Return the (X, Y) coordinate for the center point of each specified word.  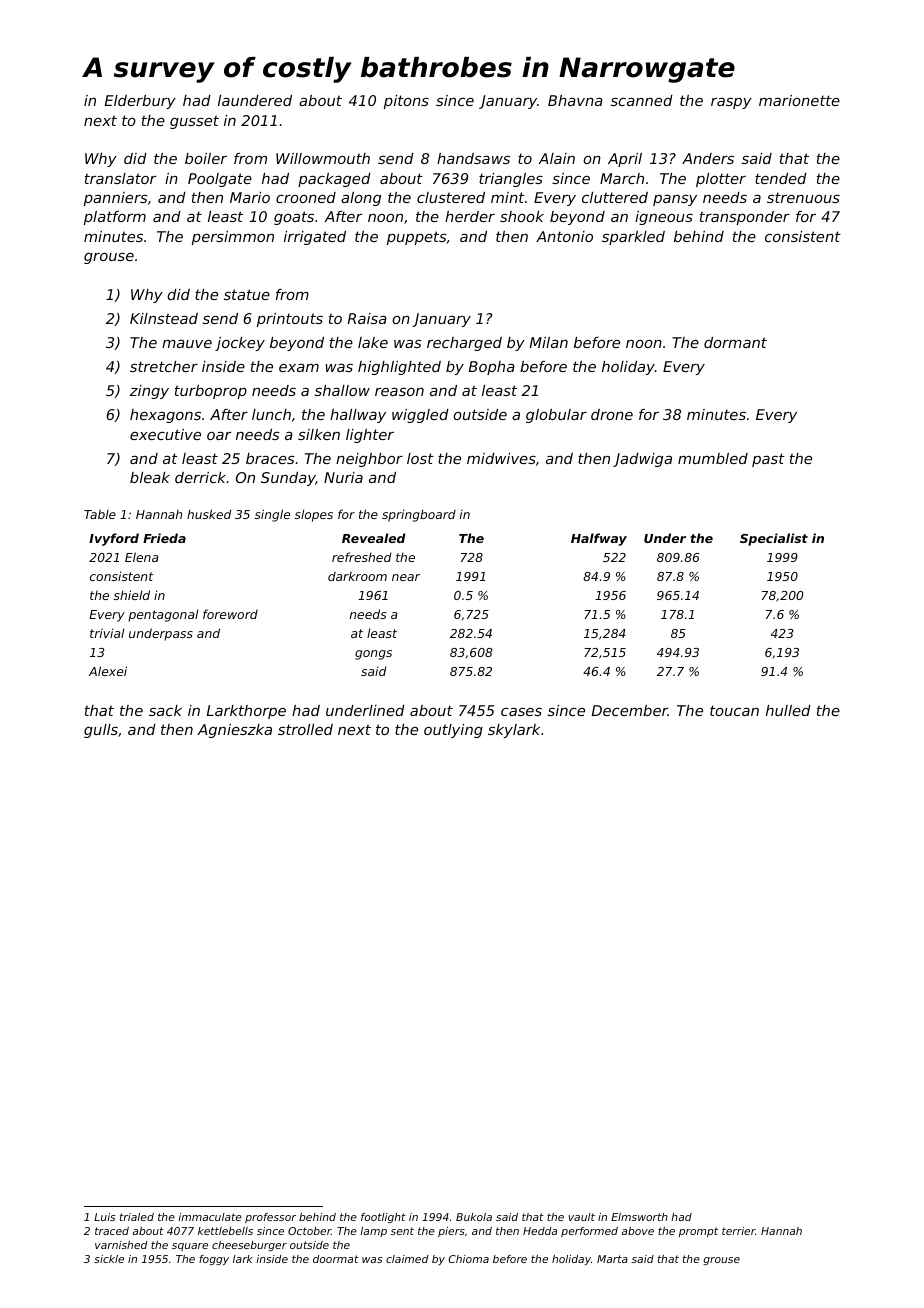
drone (612, 414)
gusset (194, 122)
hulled (788, 710)
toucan (734, 710)
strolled (305, 729)
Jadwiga (642, 460)
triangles (511, 180)
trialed (137, 1217)
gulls (101, 731)
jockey (240, 344)
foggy (214, 1260)
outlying (453, 731)
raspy (731, 103)
